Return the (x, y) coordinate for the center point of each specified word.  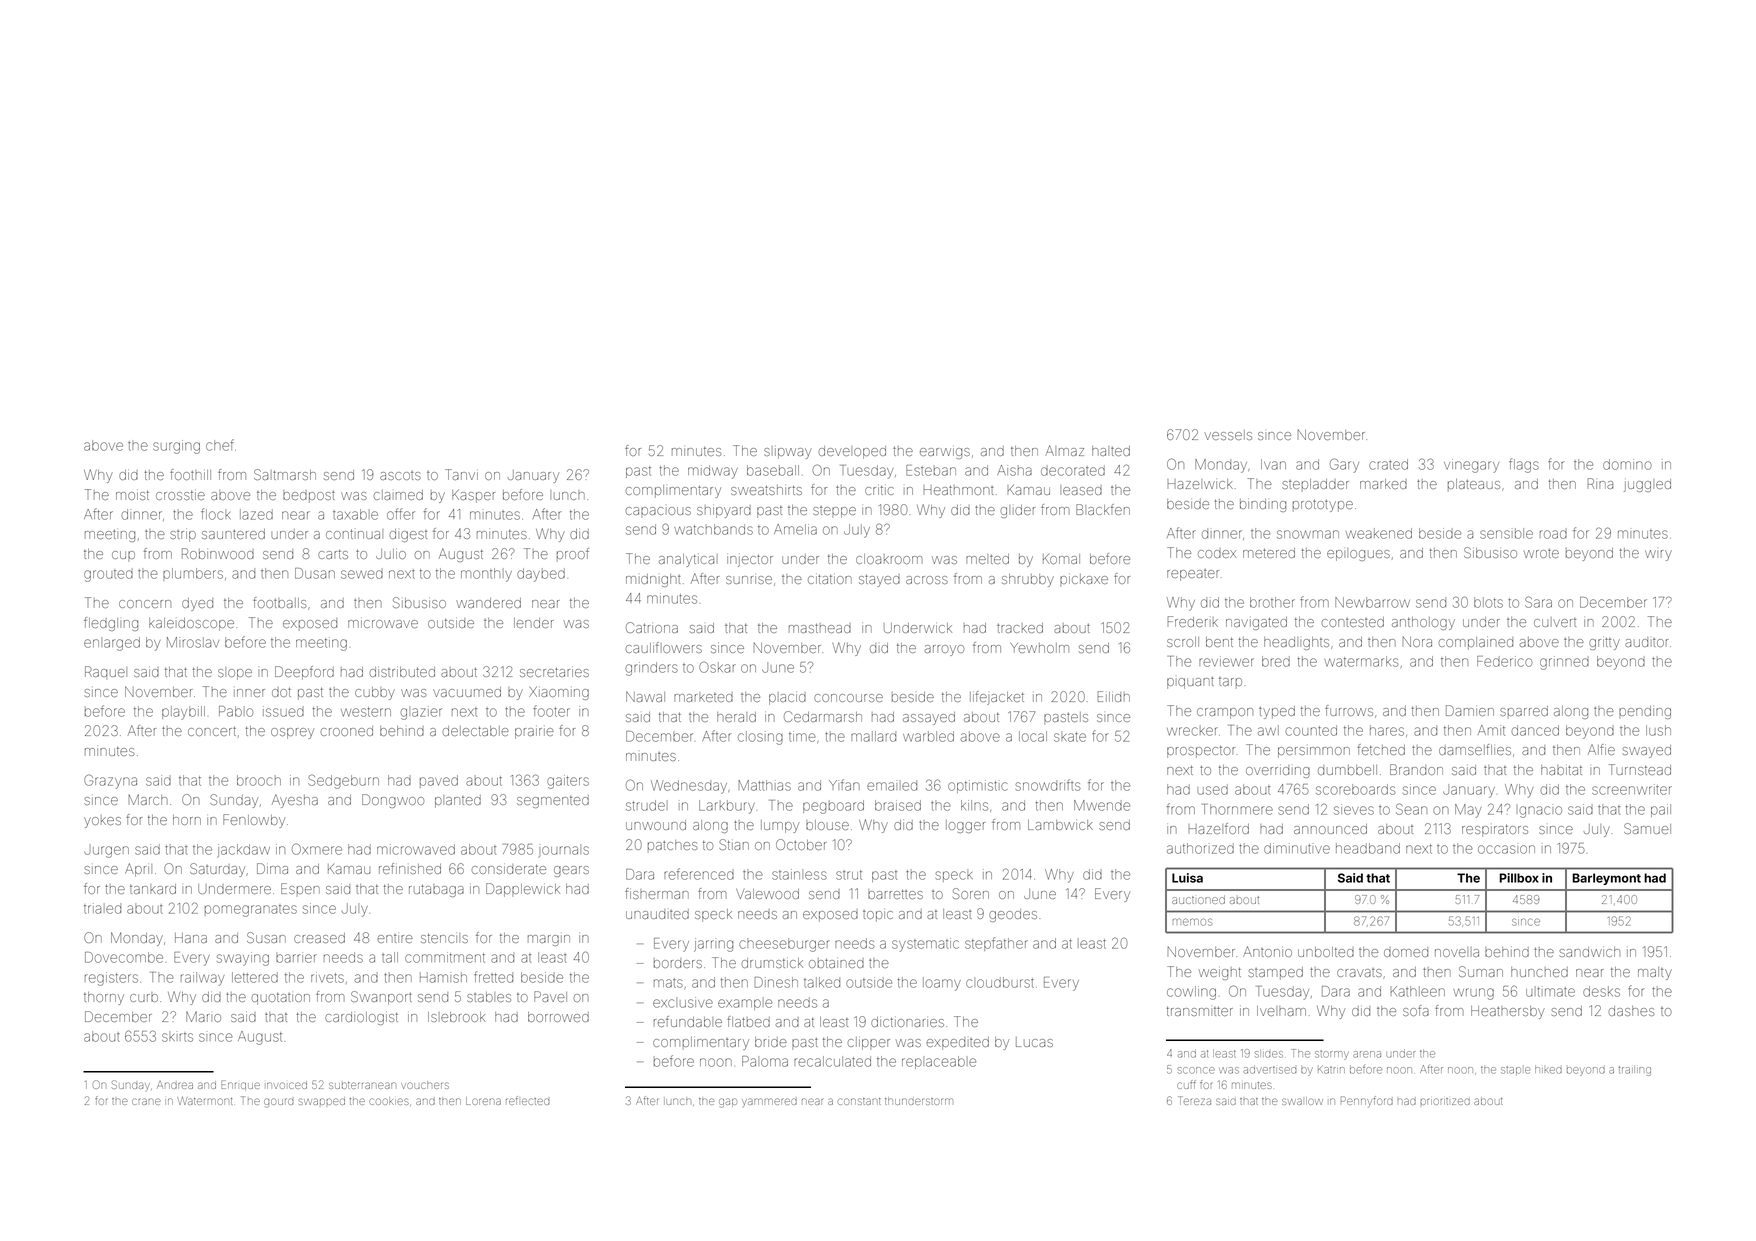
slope (235, 673)
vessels (1228, 435)
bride (771, 1042)
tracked (1020, 628)
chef (220, 445)
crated (1388, 464)
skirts (177, 1037)
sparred (1524, 712)
